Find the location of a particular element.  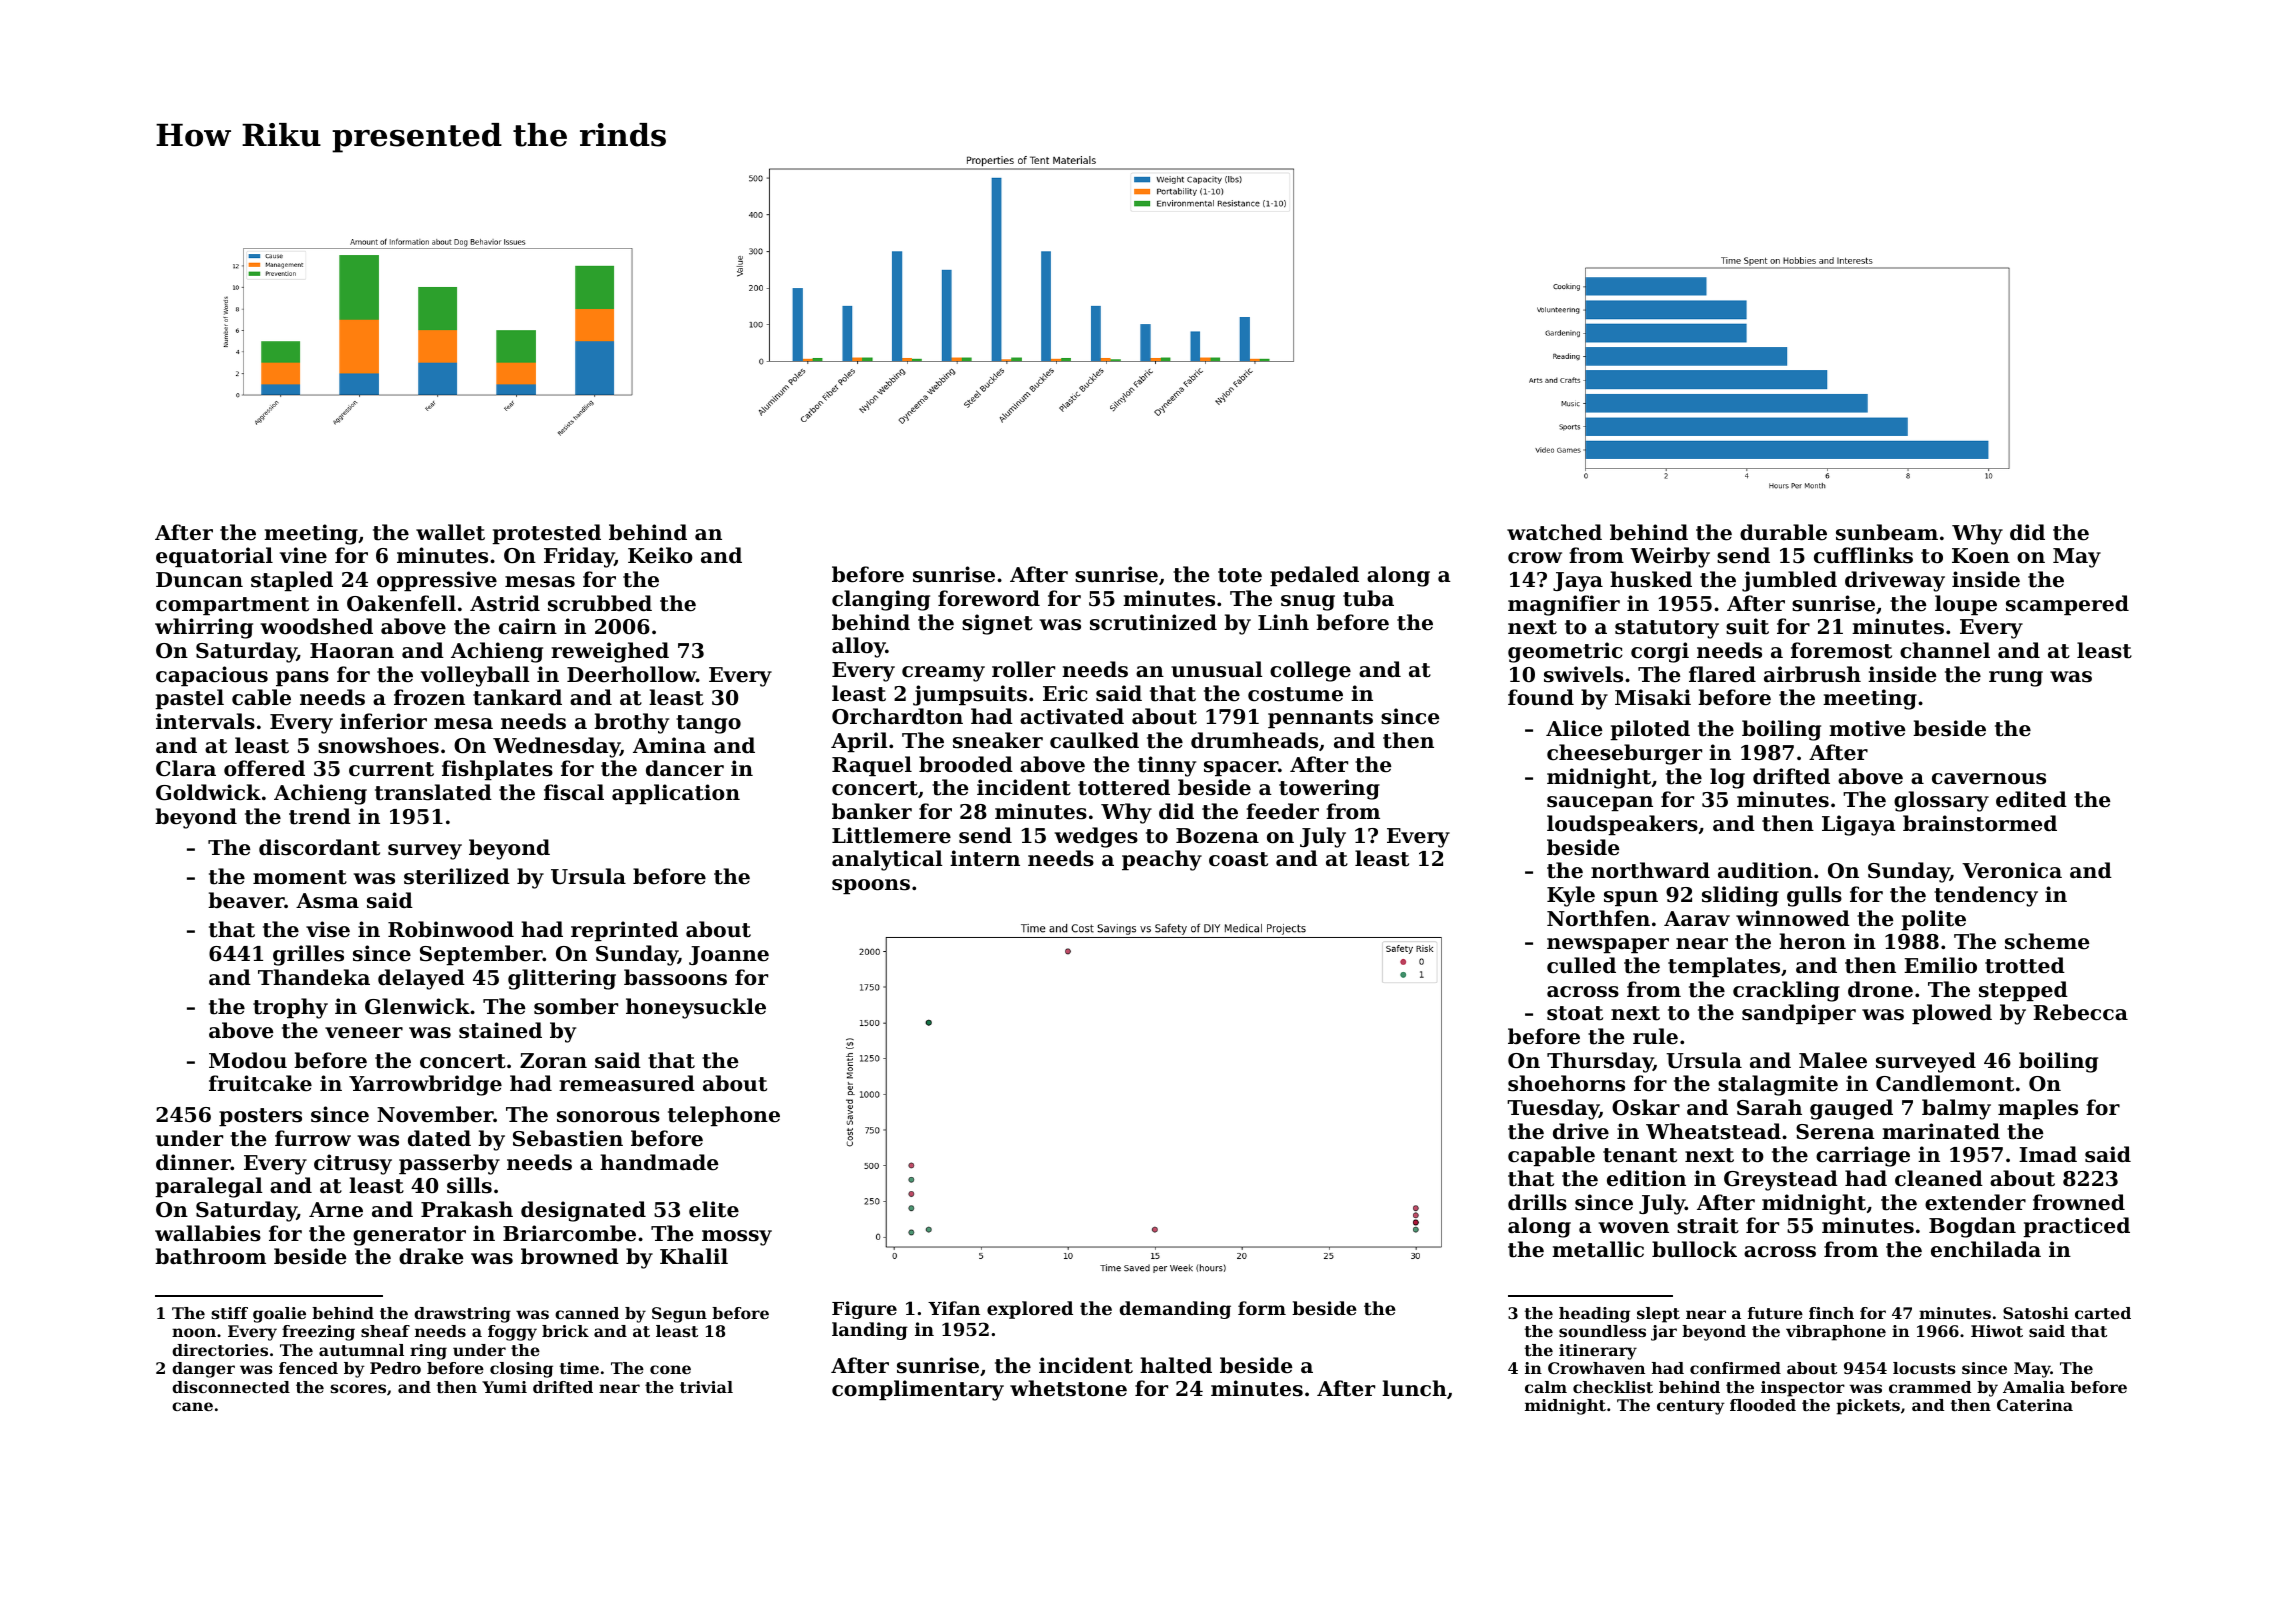

Caterina is located at coordinates (2035, 1405).
